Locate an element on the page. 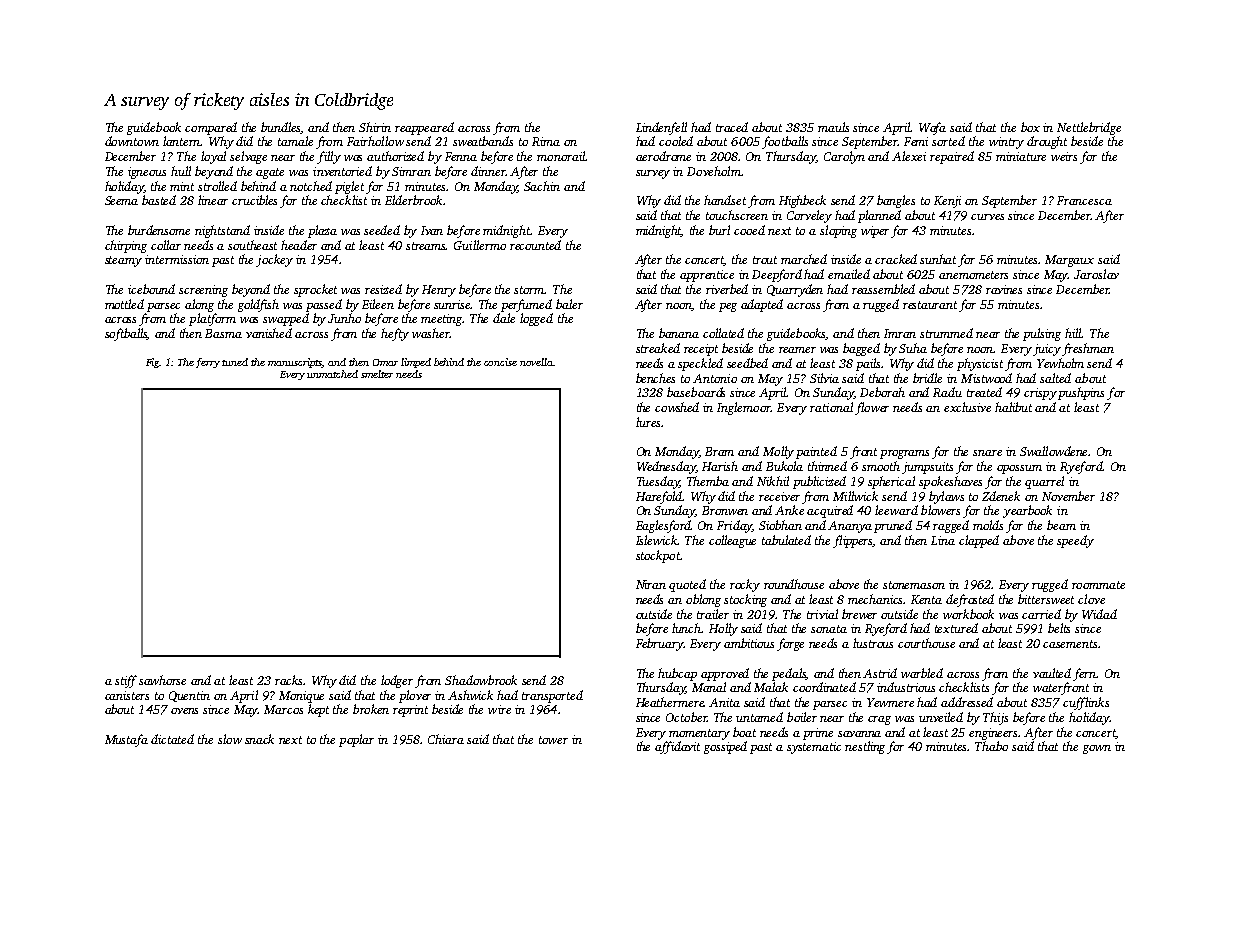  dictated is located at coordinates (172, 739).
